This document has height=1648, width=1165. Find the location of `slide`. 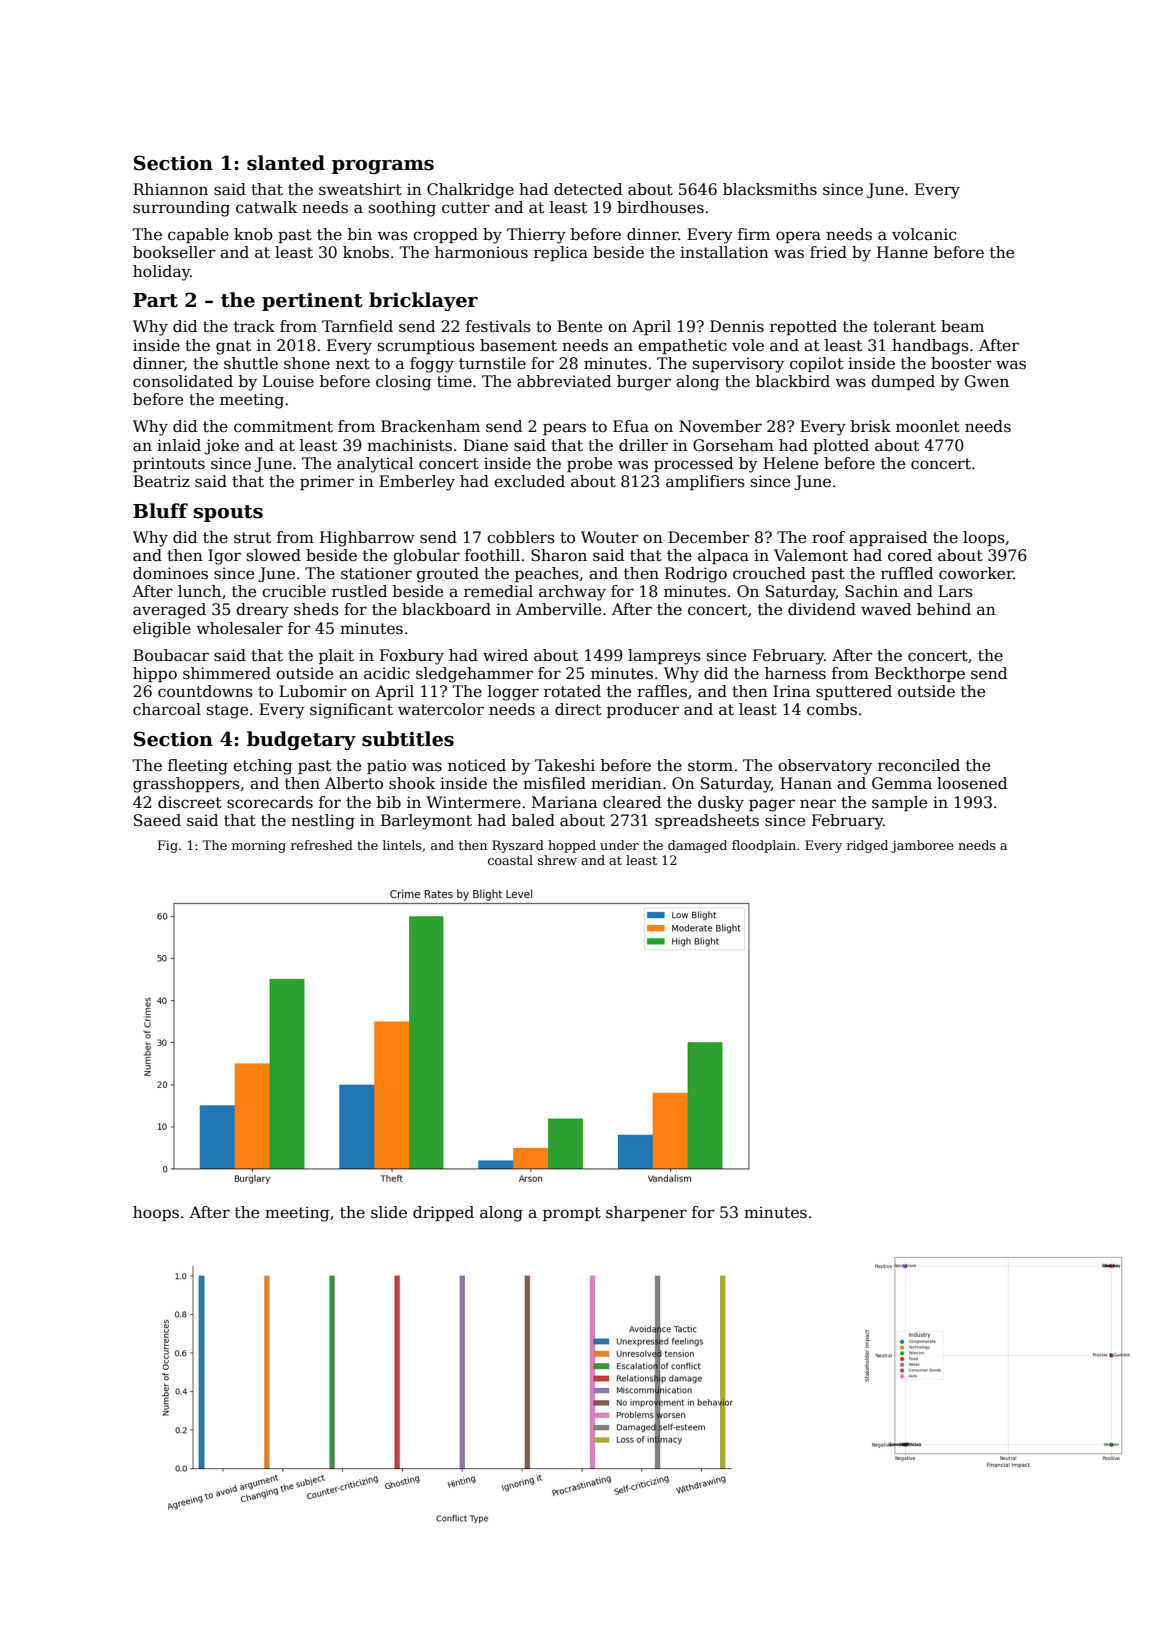

slide is located at coordinates (389, 1212).
